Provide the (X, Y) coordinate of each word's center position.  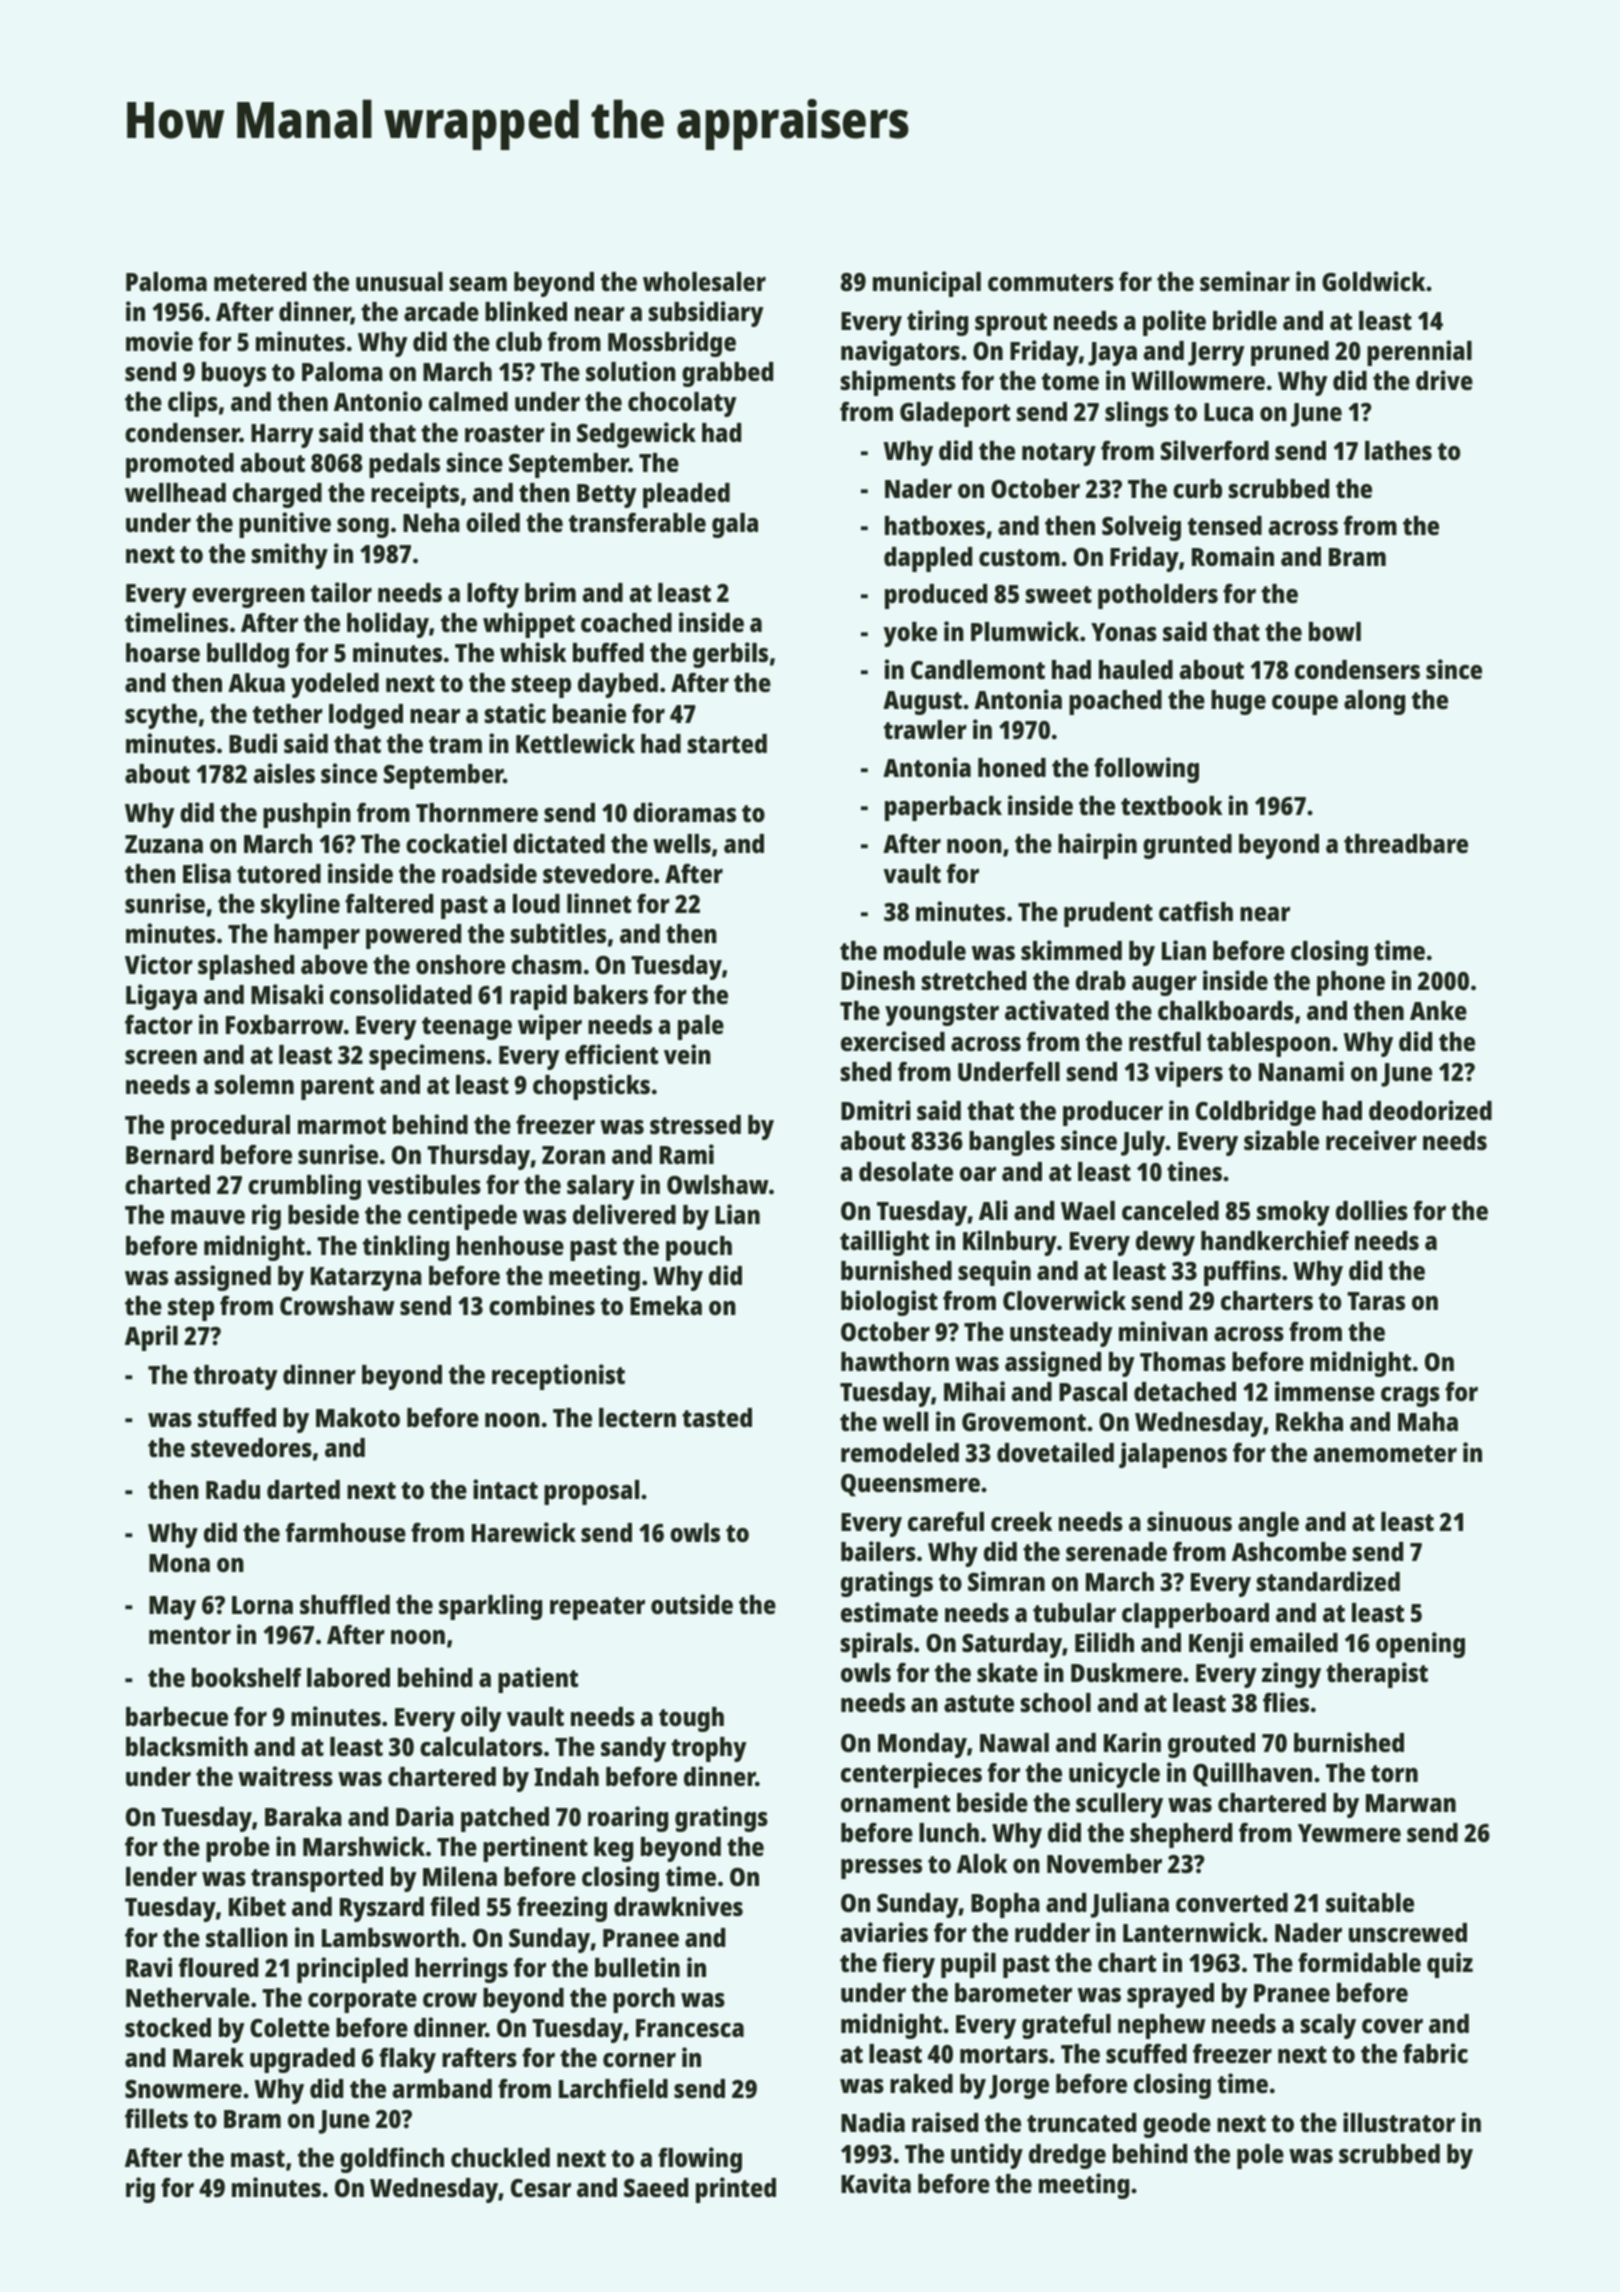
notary (1059, 454)
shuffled (345, 1604)
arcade (441, 311)
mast (258, 2158)
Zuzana (164, 844)
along (1374, 702)
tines (1194, 1171)
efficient (611, 1054)
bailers (878, 1551)
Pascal (1093, 1391)
